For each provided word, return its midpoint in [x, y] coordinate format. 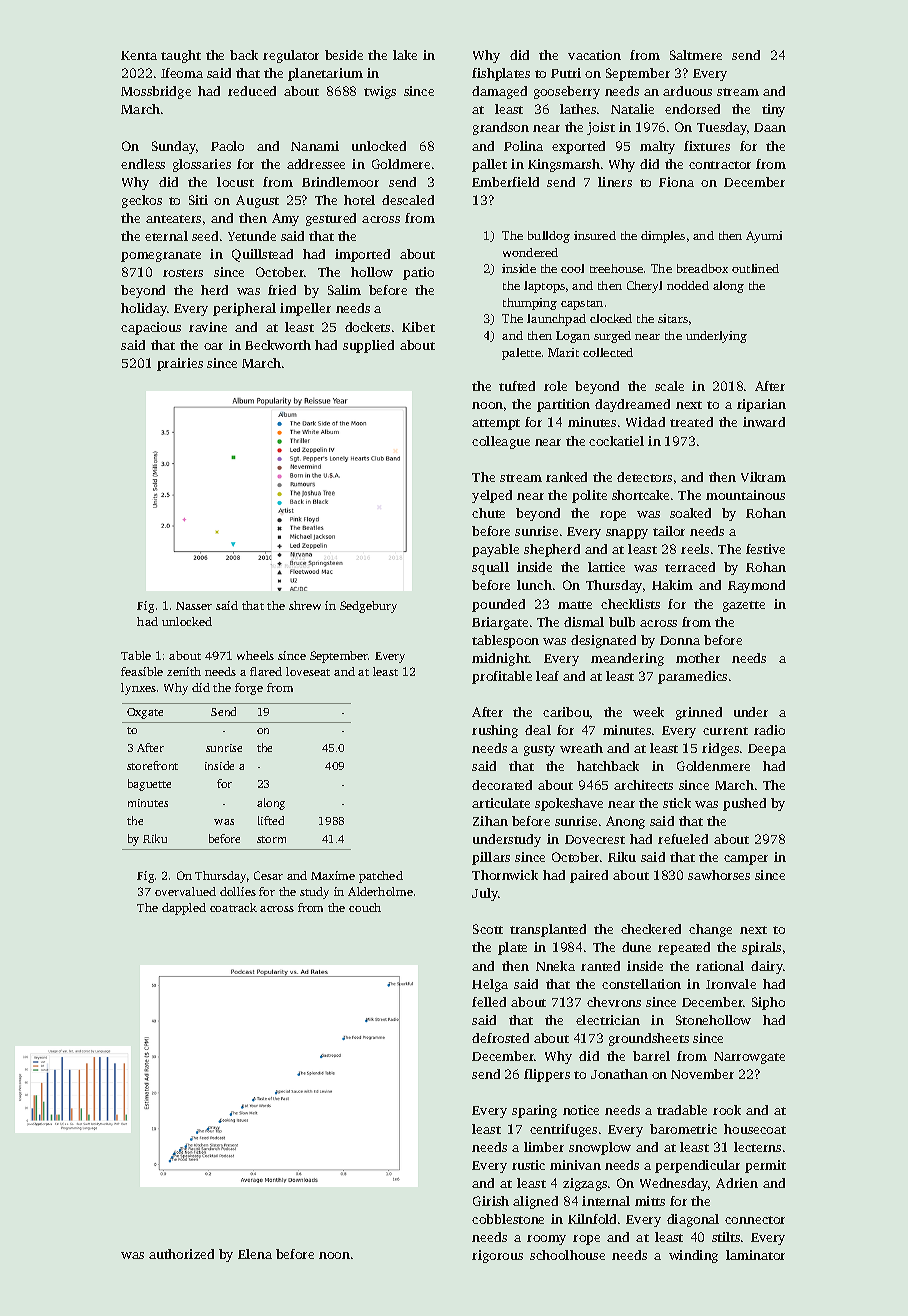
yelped [492, 496]
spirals [761, 948]
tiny [773, 110]
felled [489, 1002]
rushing [495, 731]
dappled [184, 909]
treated [691, 422]
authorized [181, 1254]
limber [544, 1147]
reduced [252, 91]
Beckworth [278, 345]
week [648, 712]
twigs [380, 92]
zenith [184, 671]
